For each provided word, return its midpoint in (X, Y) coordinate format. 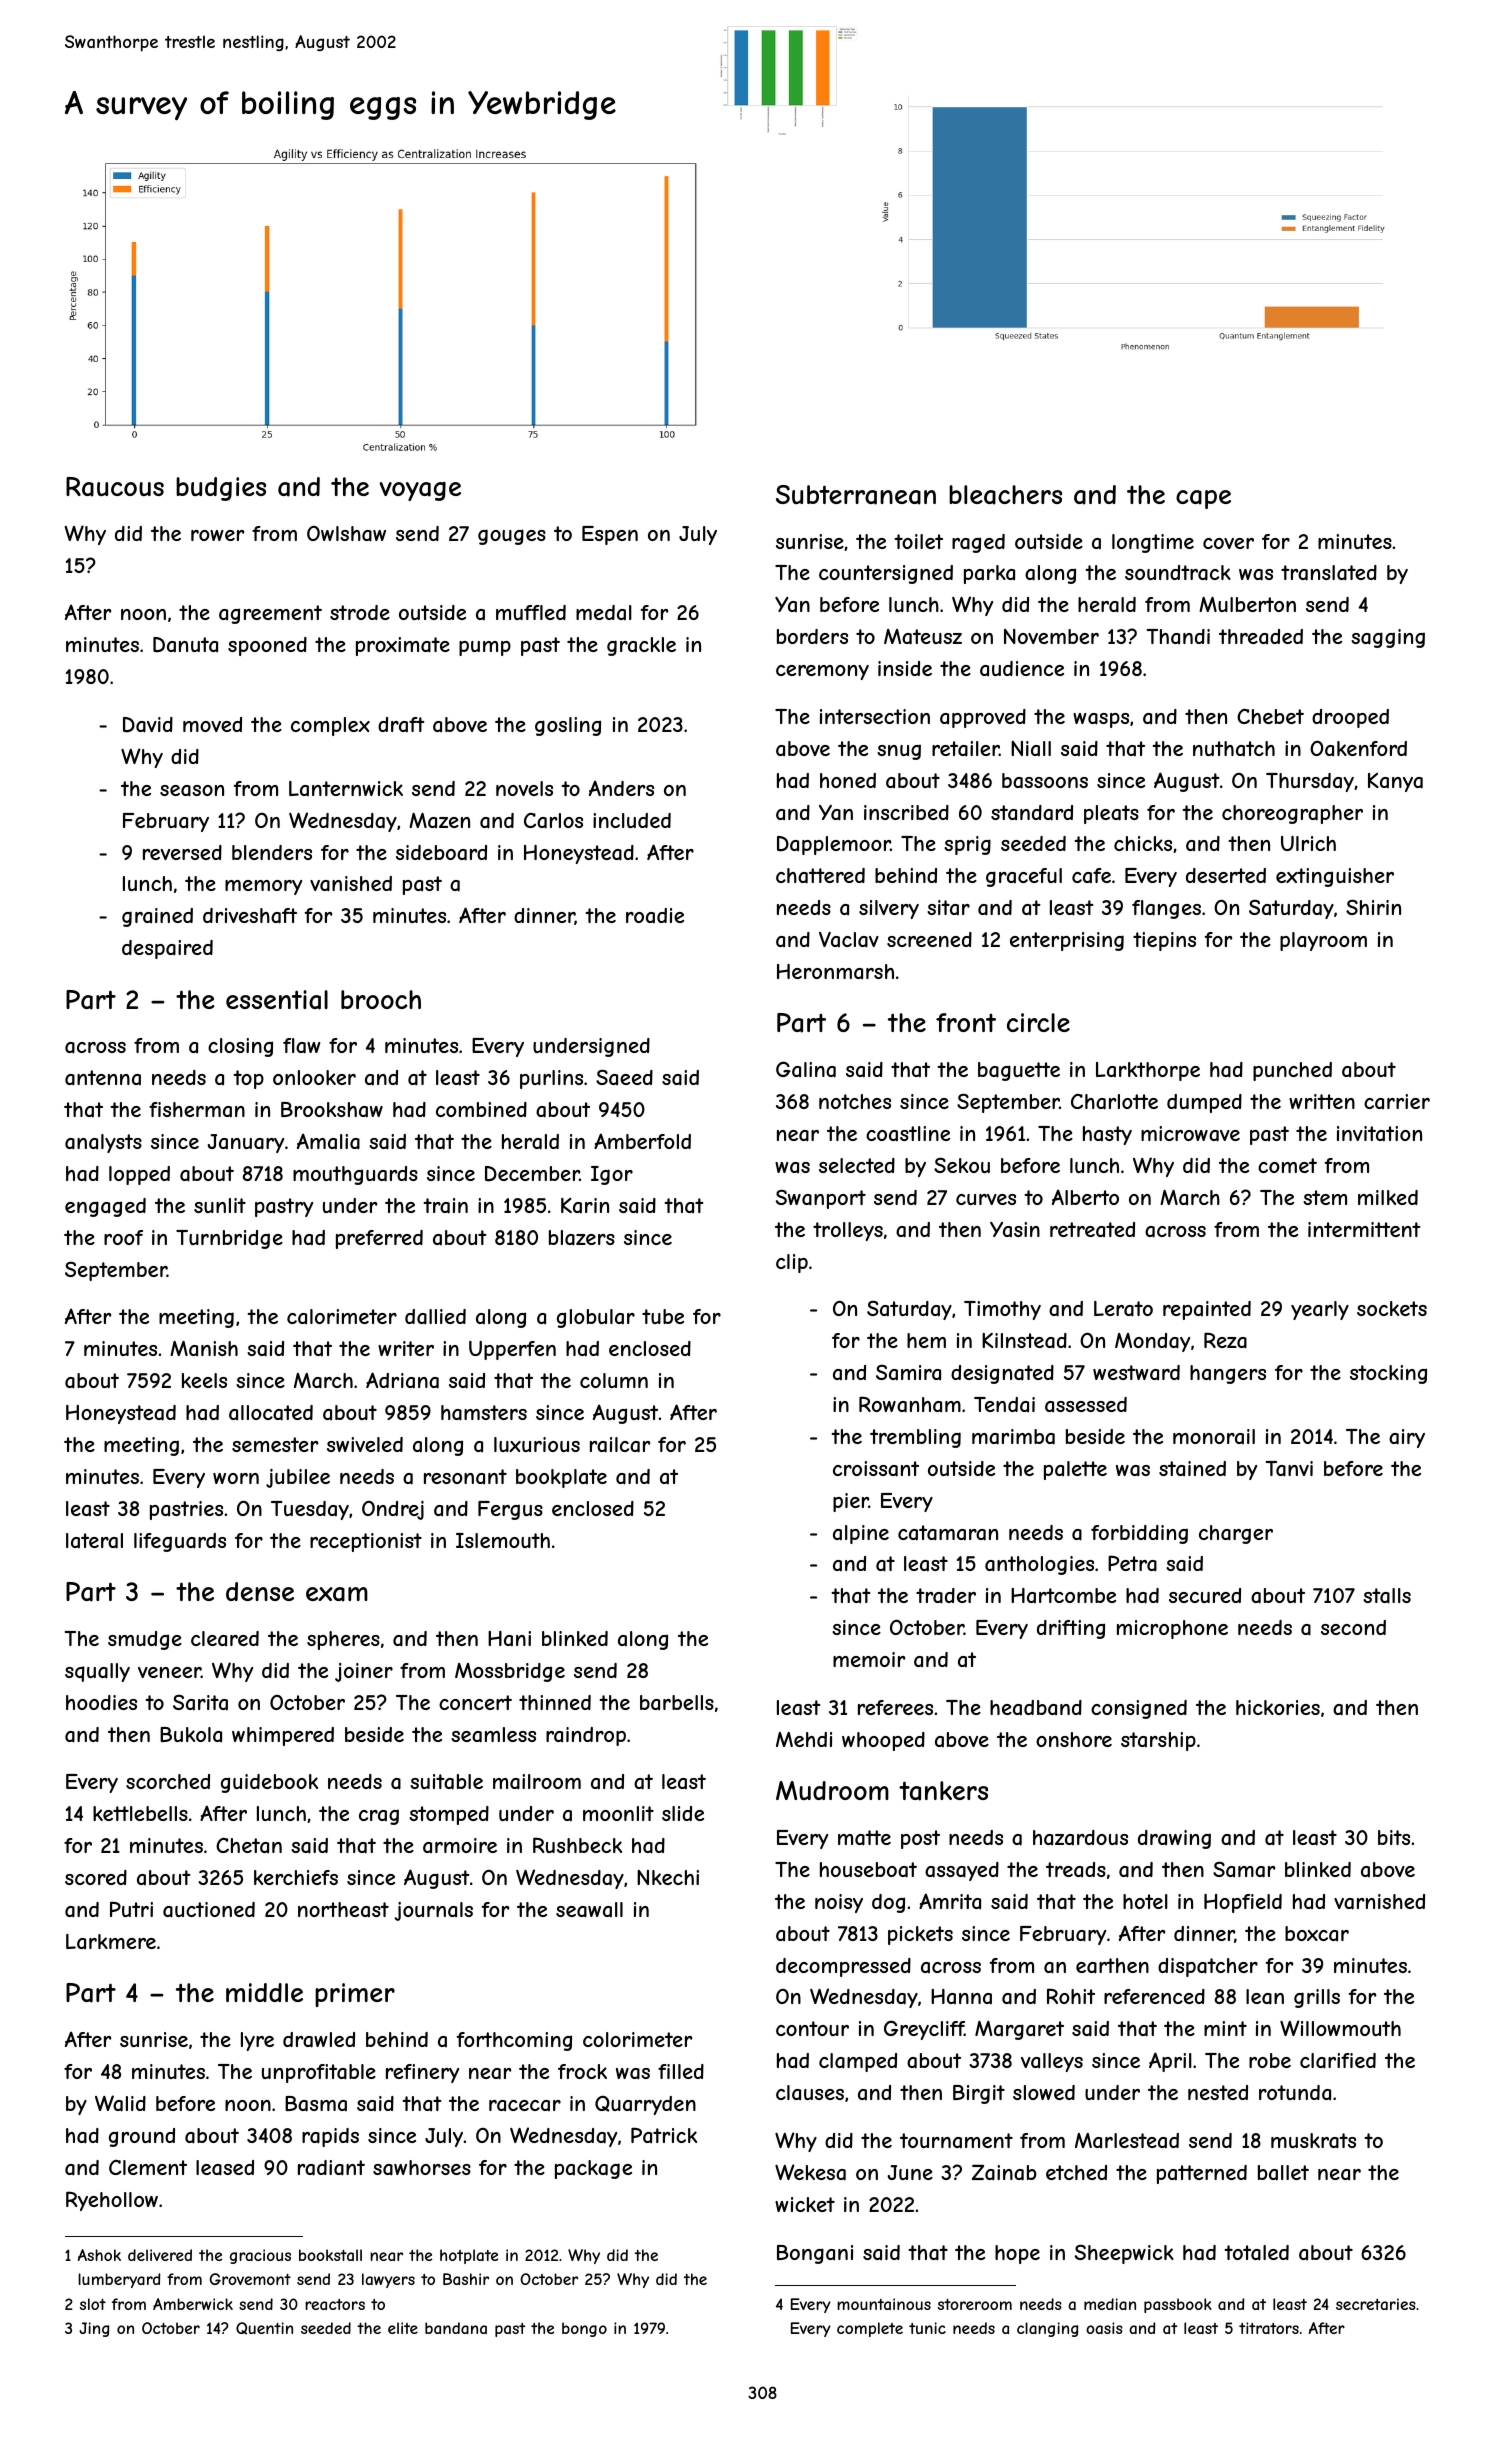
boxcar (1317, 1933)
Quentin (264, 2328)
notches (855, 1101)
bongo (584, 2329)
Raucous (115, 487)
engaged (105, 1207)
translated (1329, 573)
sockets (1392, 1308)
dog (888, 1903)
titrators (1269, 2328)
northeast (343, 1910)
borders (812, 636)
